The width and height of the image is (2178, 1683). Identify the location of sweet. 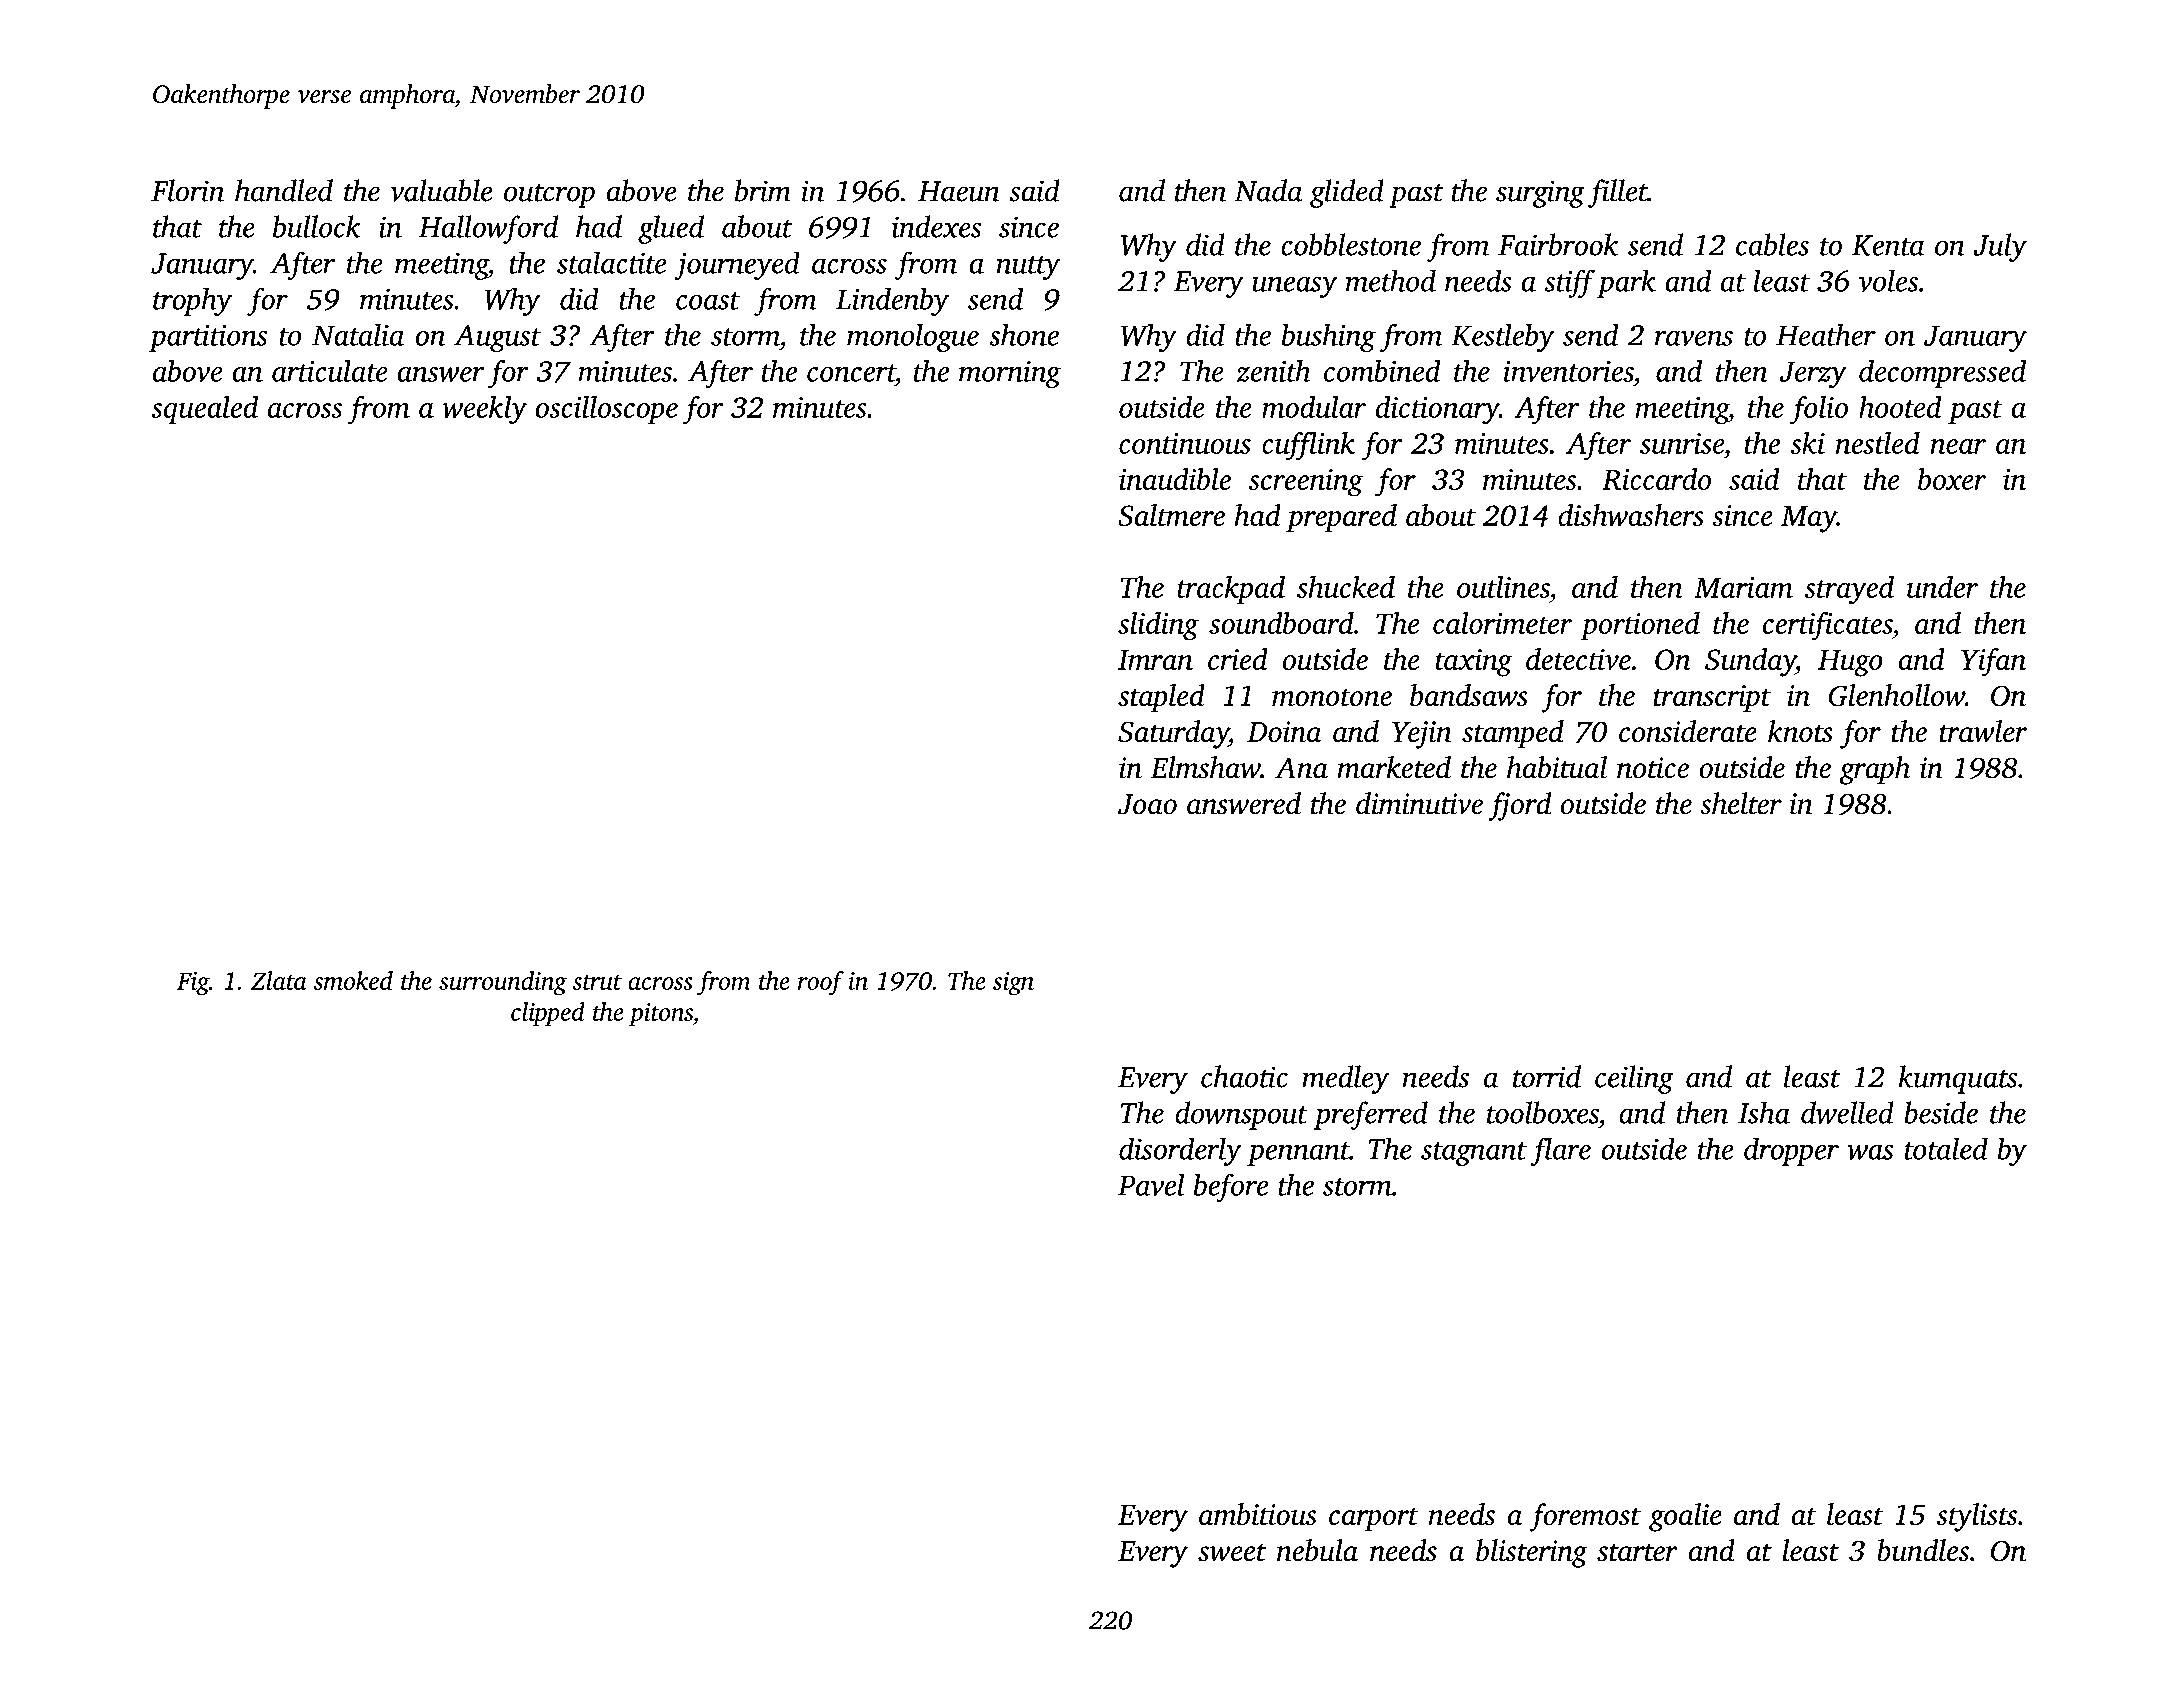
(1232, 1553).
